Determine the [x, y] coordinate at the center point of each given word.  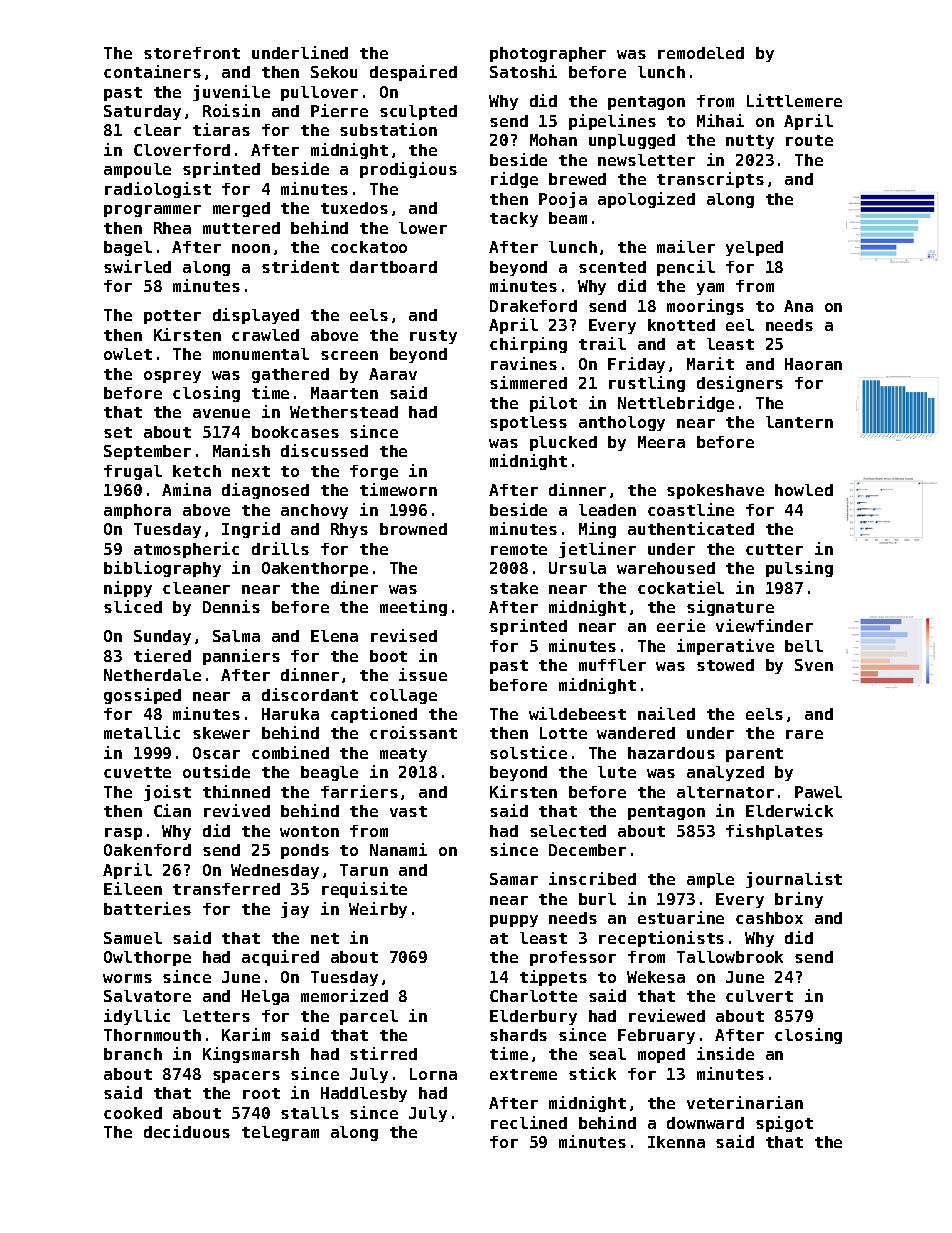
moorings [705, 307]
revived [237, 810]
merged [241, 209]
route [809, 140]
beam [568, 218]
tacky [514, 219]
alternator [725, 792]
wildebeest [577, 713]
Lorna [433, 1074]
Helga [265, 997]
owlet [128, 354]
